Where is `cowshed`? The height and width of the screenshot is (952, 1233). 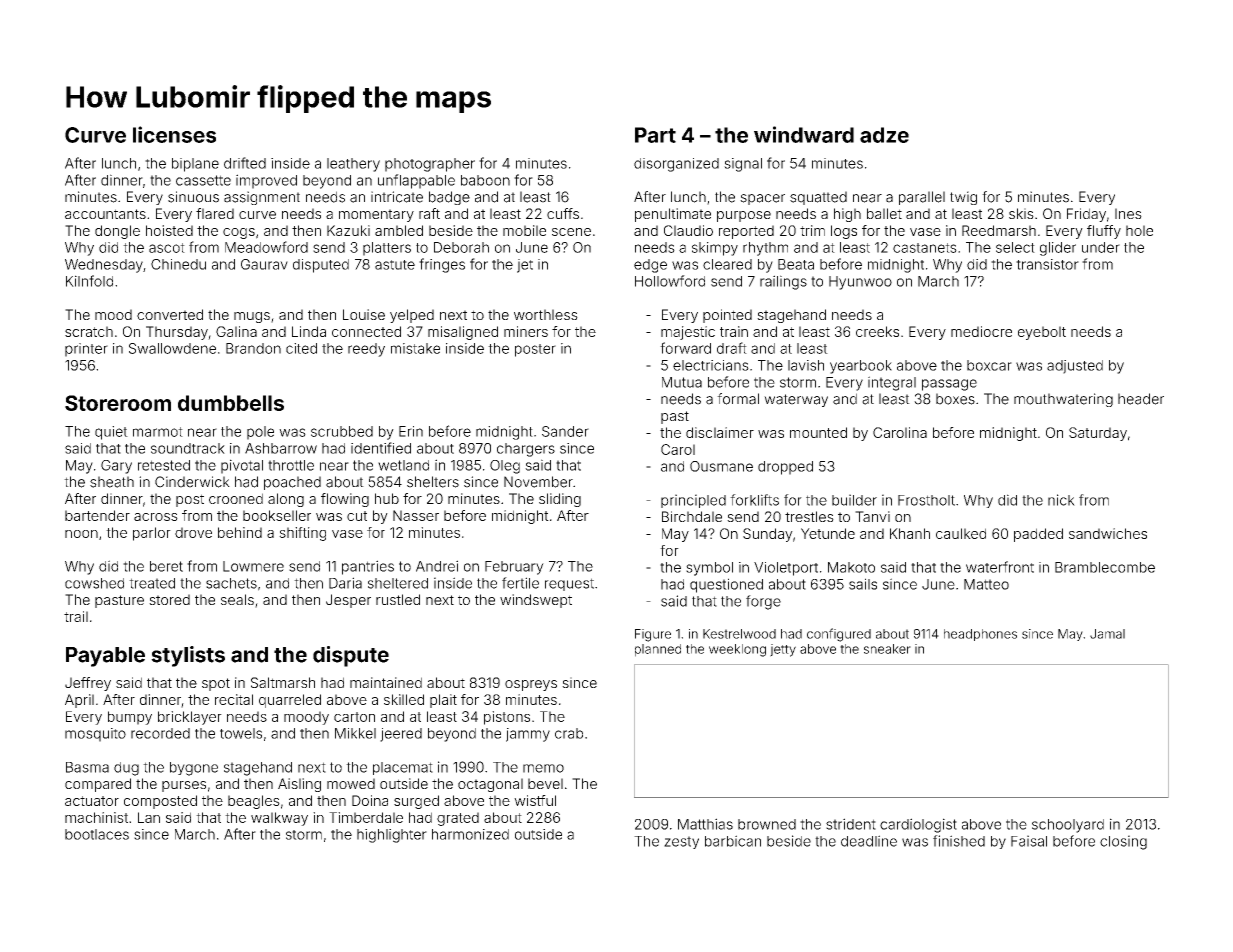 cowshed is located at coordinates (94, 583).
